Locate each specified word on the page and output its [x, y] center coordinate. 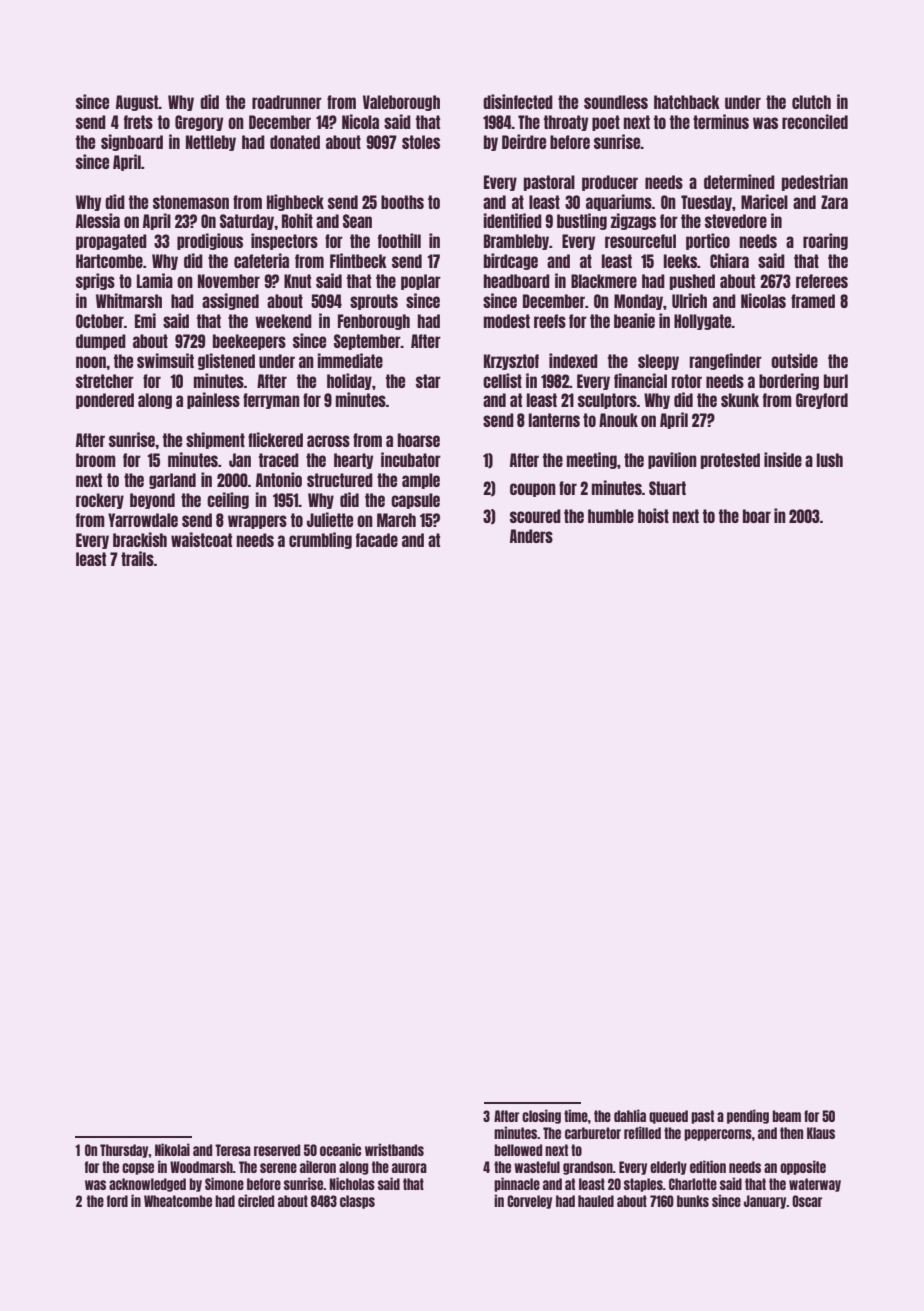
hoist [653, 515]
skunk [740, 400]
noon [91, 362]
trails [137, 558]
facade [377, 540]
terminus [721, 121]
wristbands [394, 1149]
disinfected [518, 101]
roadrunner [287, 102]
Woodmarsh [201, 1167]
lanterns [554, 420]
